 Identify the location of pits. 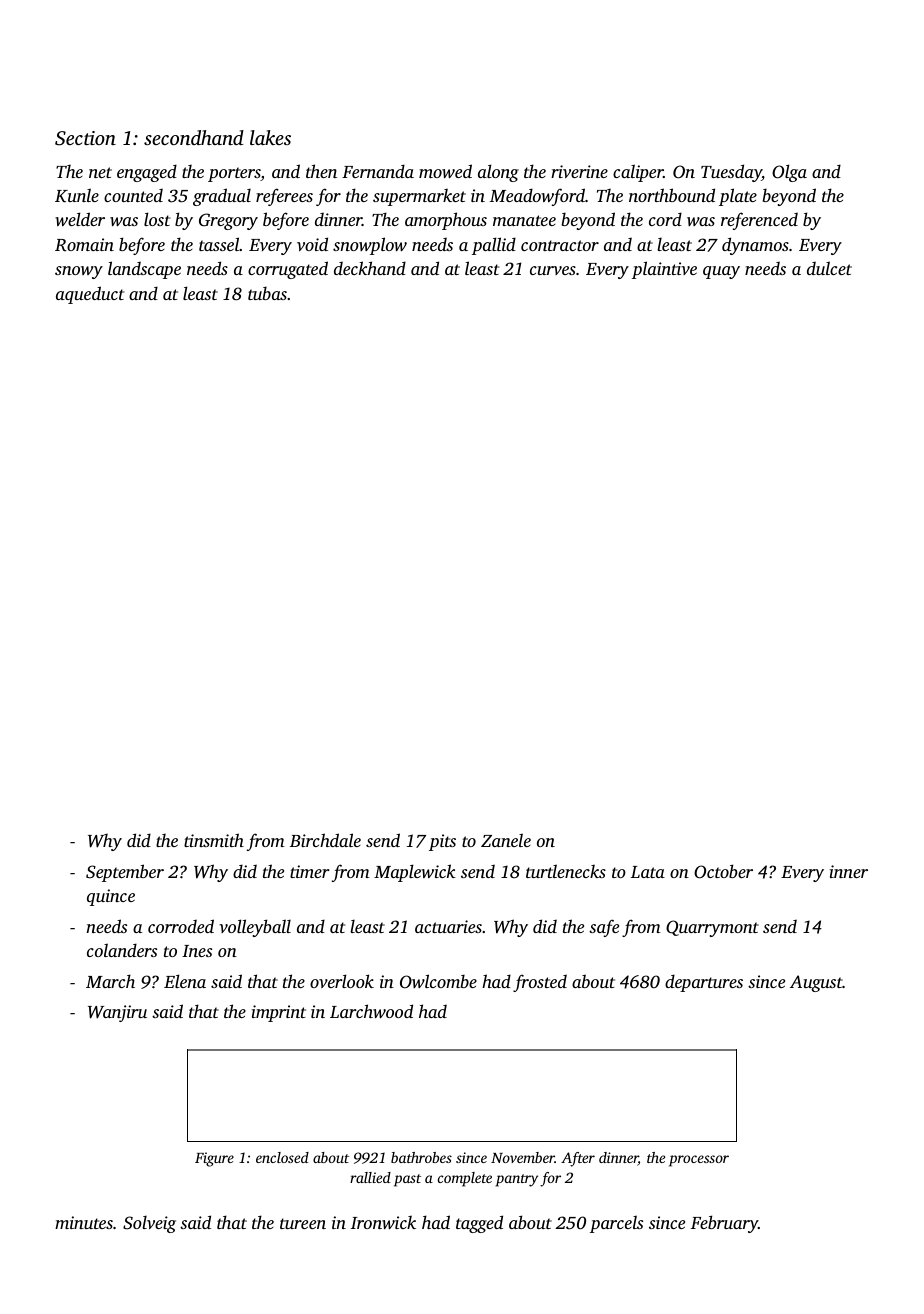
(442, 842).
